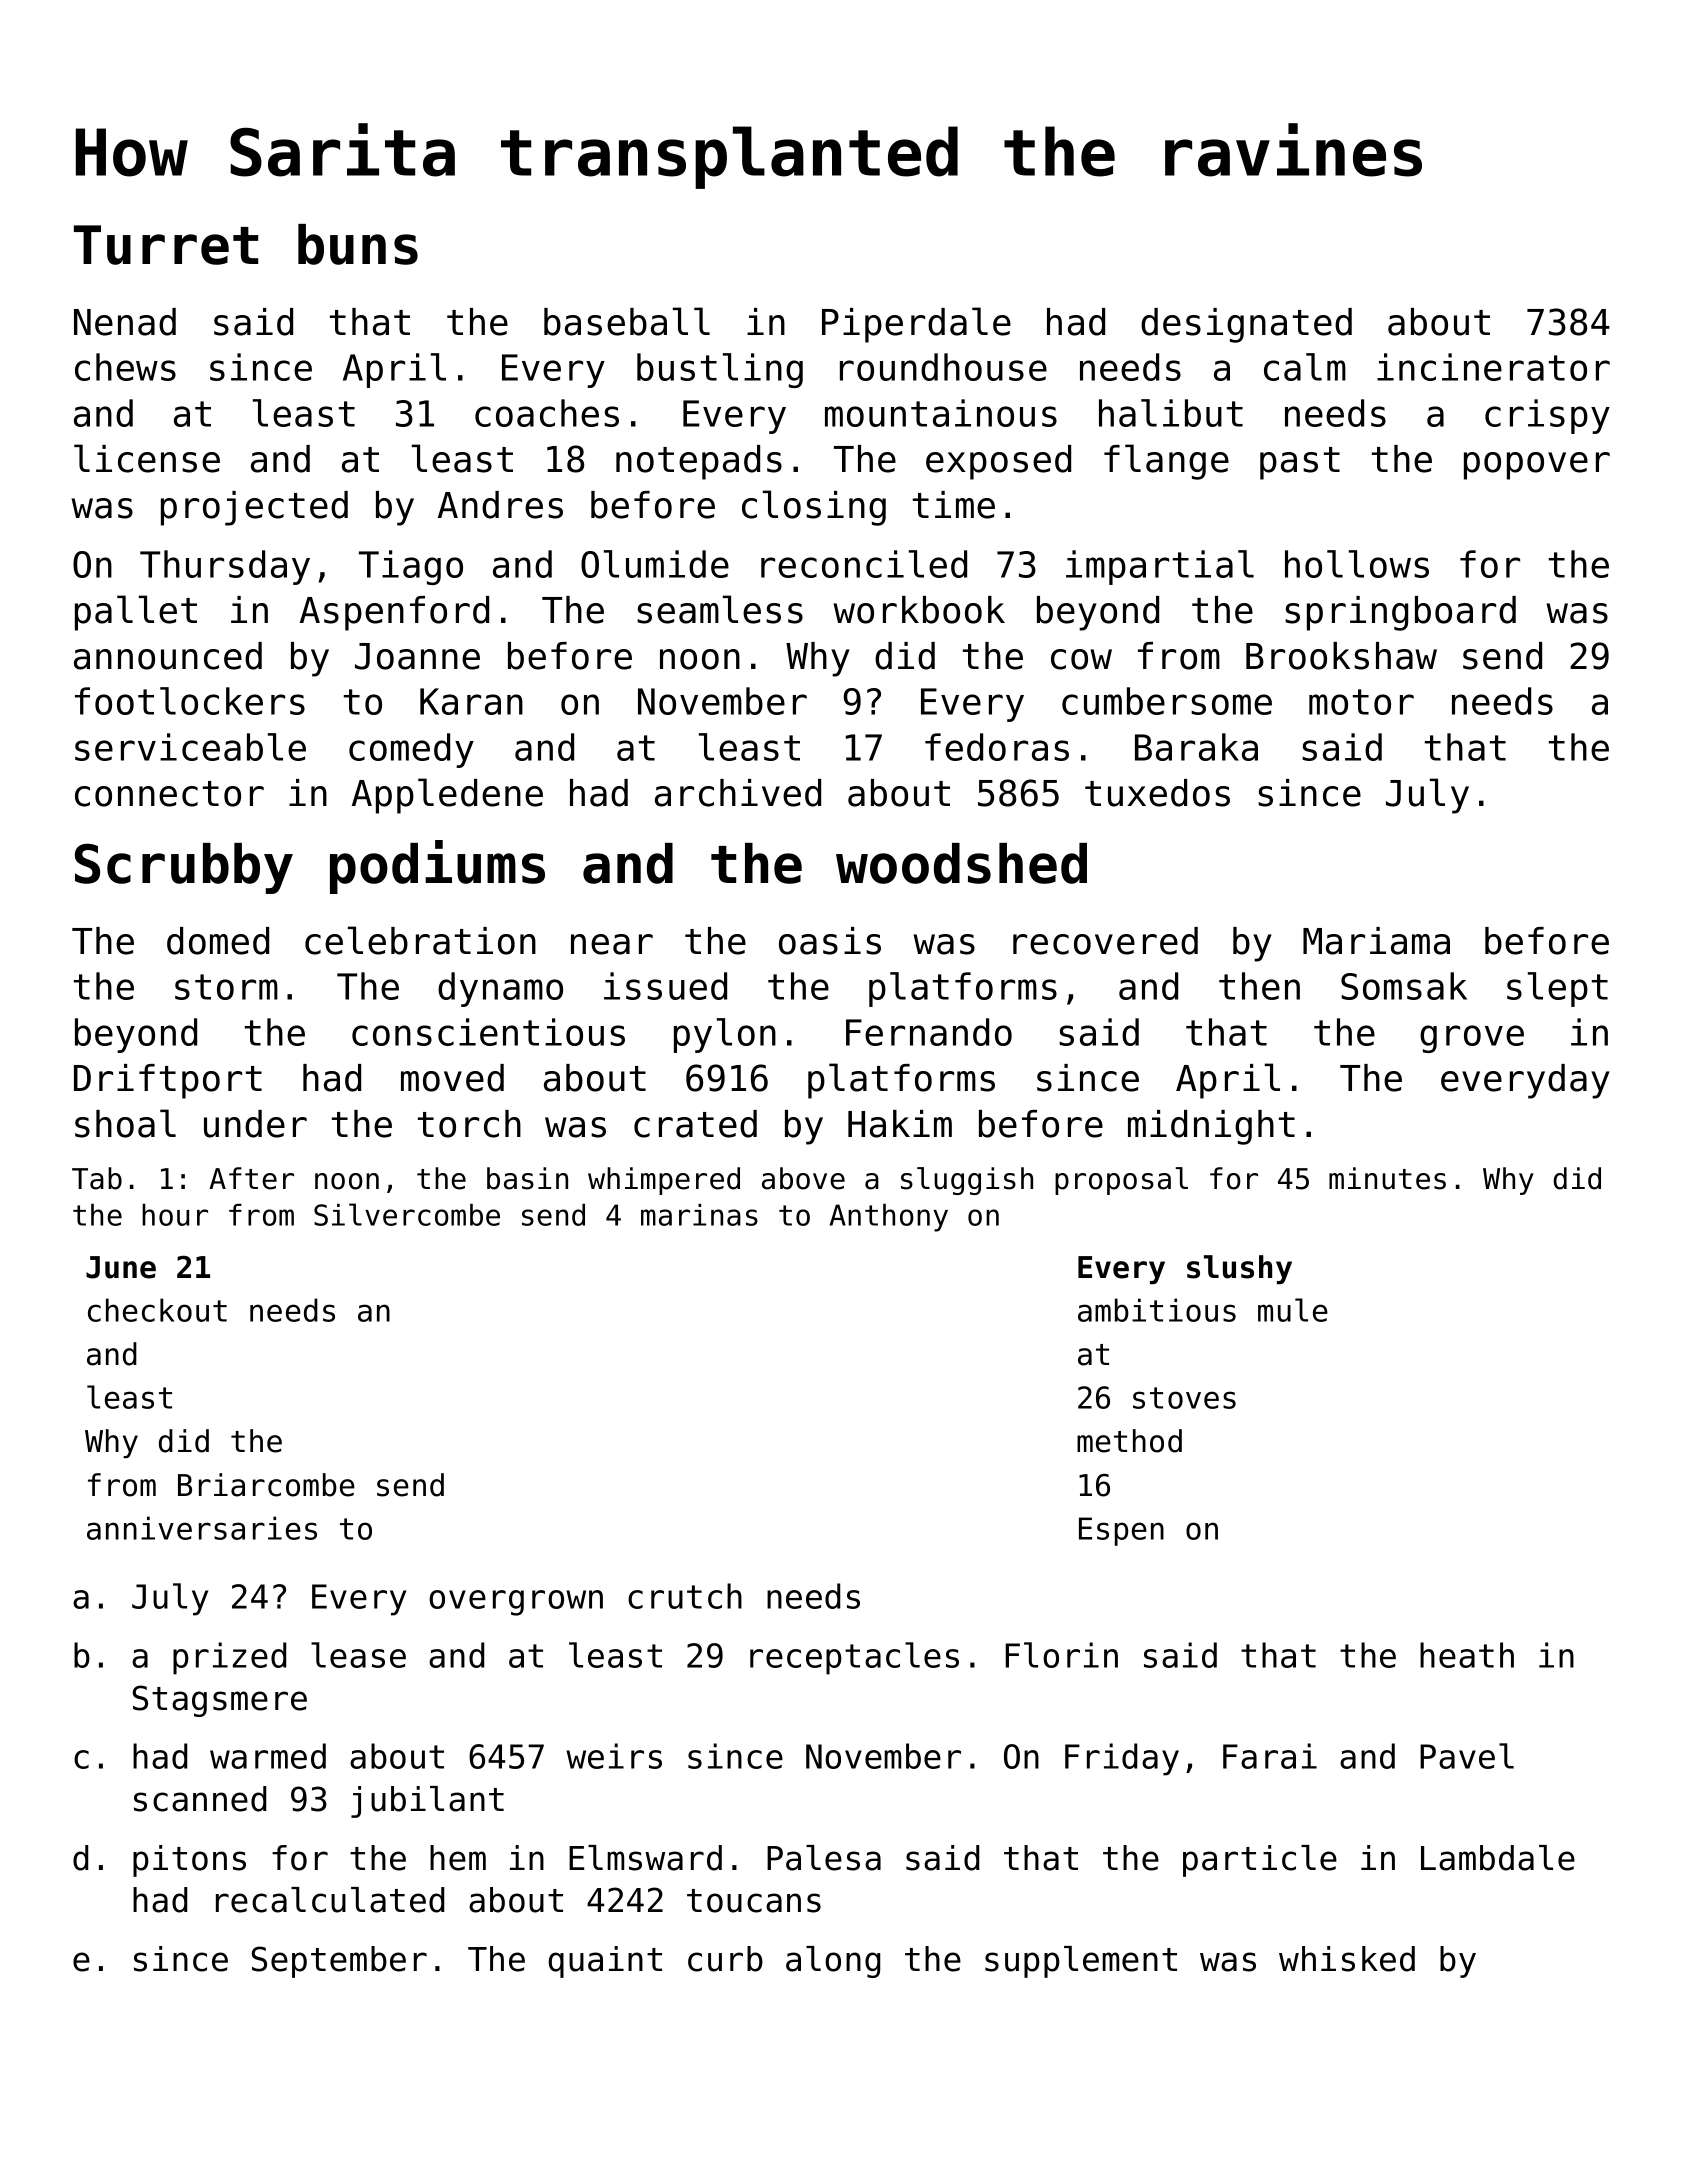 The height and width of the screenshot is (2178, 1683). Describe the element at coordinates (226, 987) in the screenshot. I see `storm` at that location.
